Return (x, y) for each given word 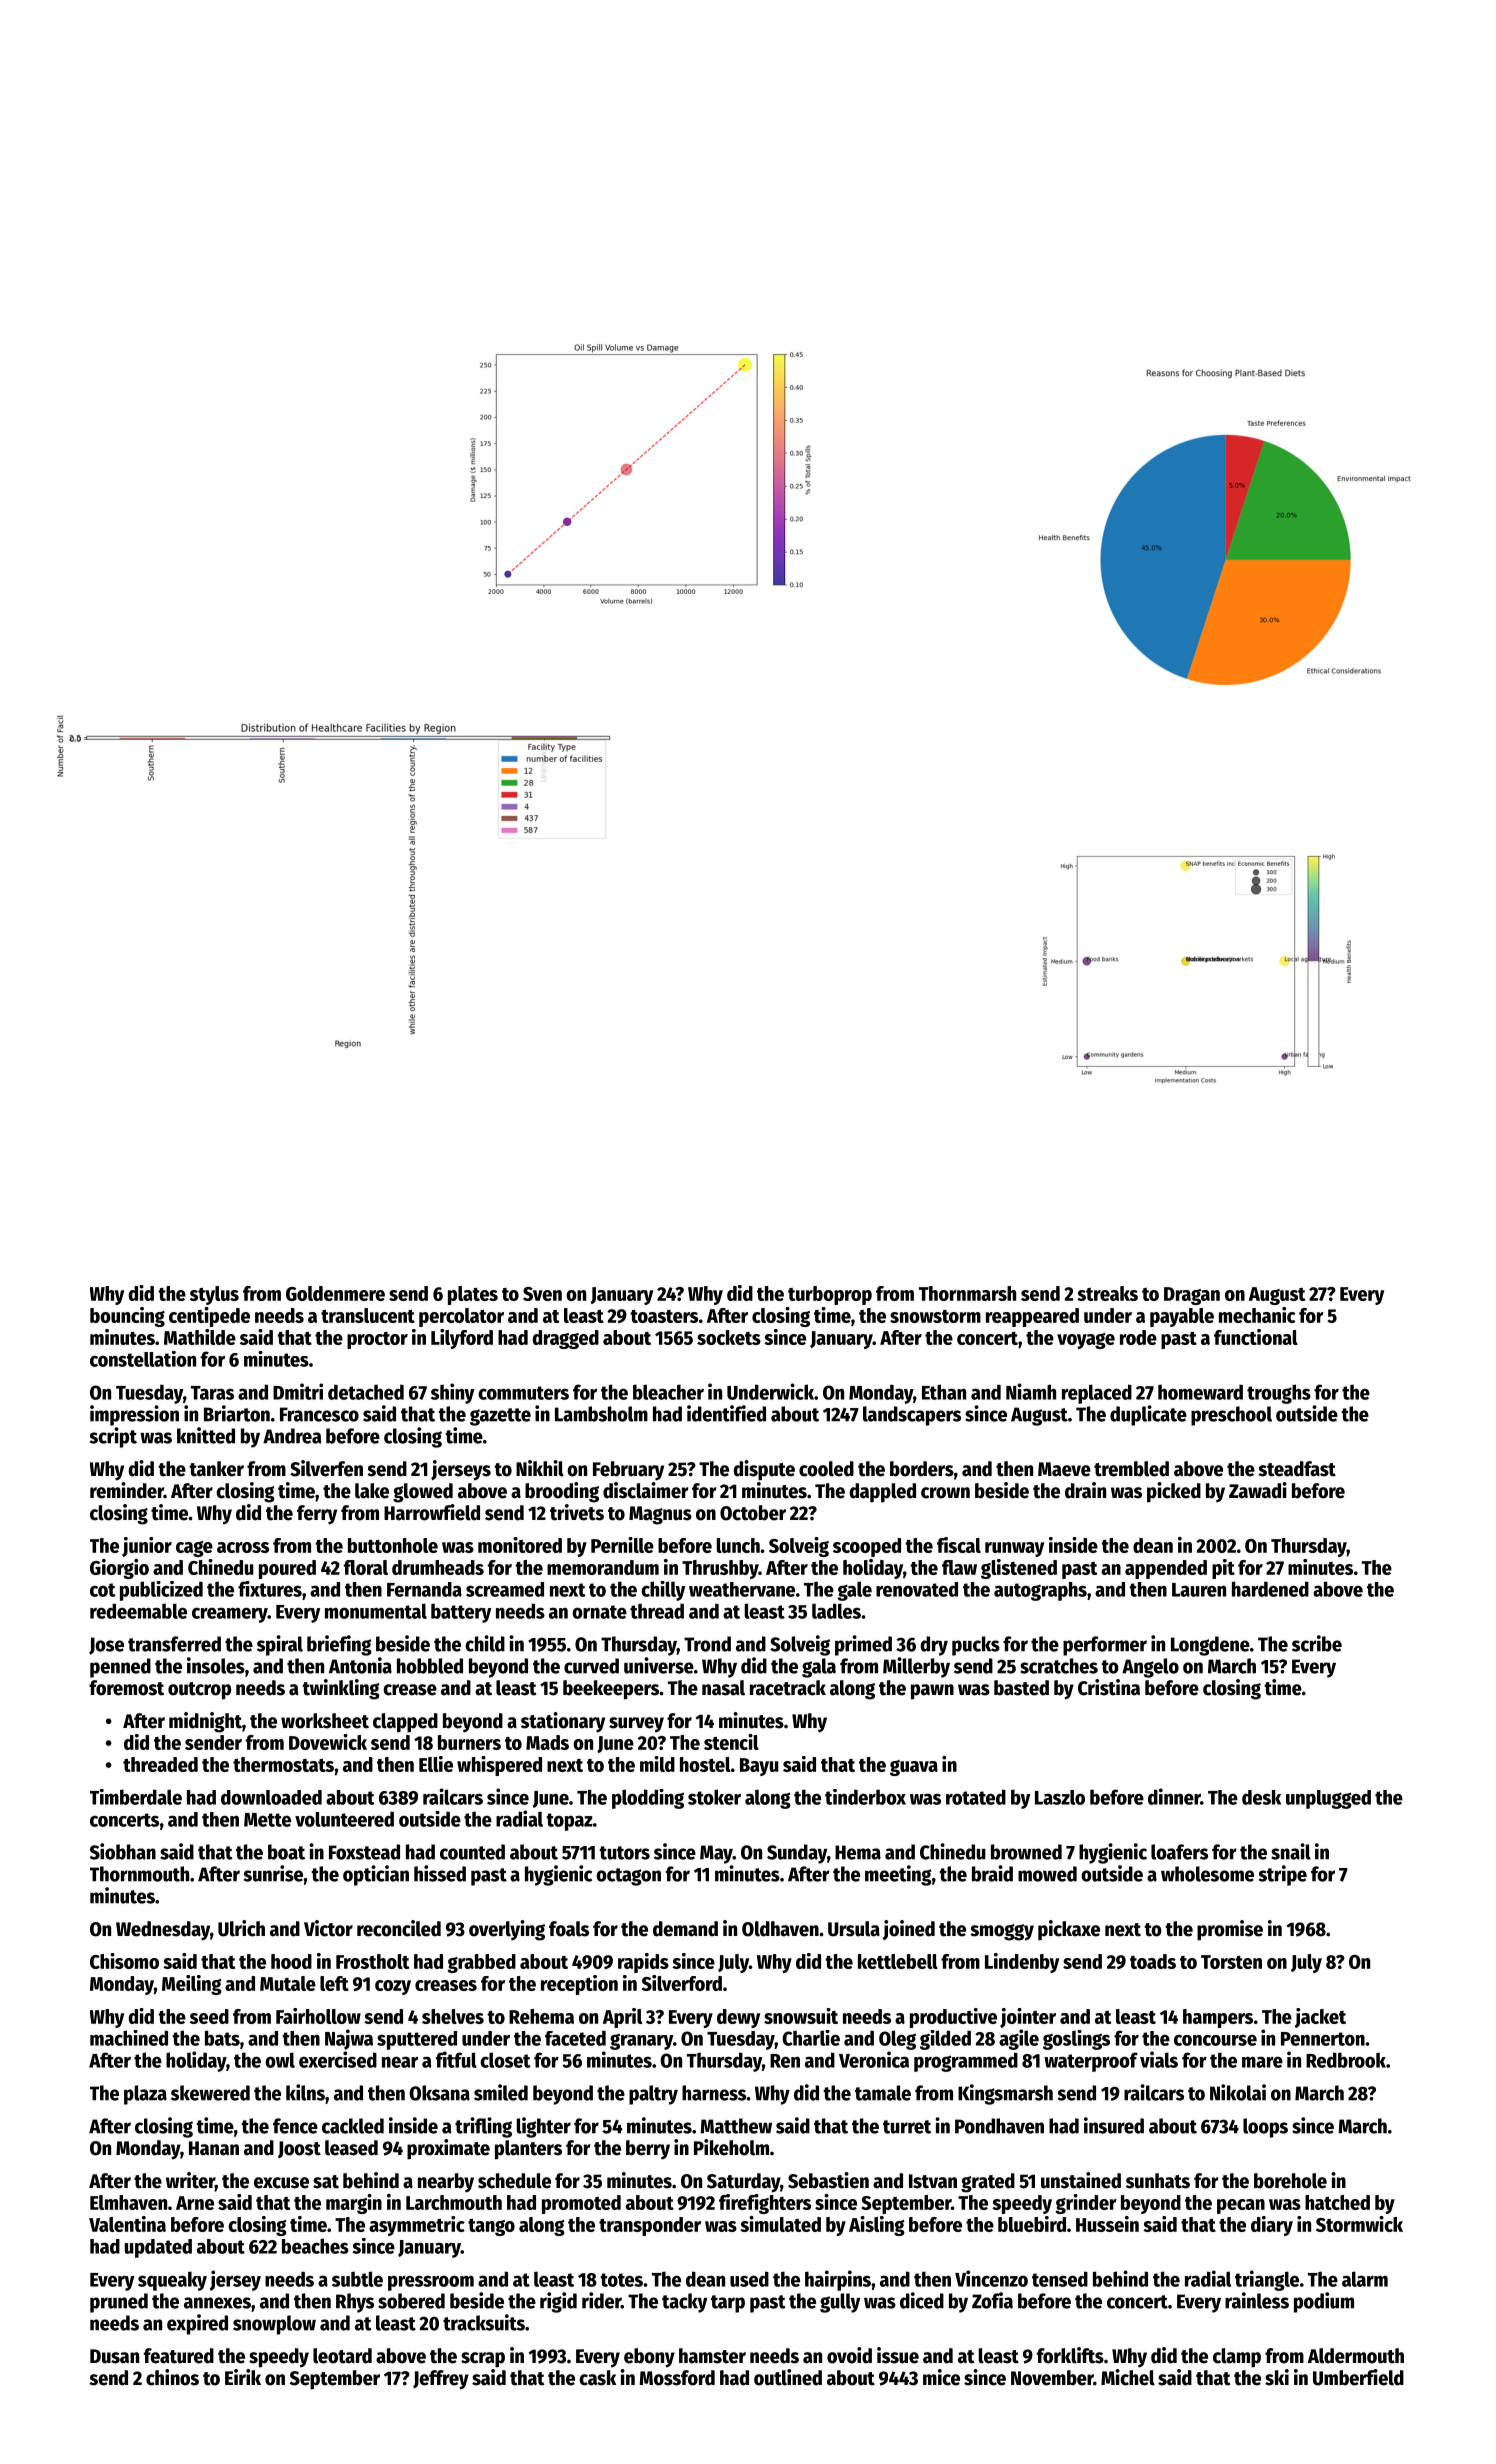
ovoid (849, 2355)
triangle (1267, 2280)
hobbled (430, 1666)
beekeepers (611, 1690)
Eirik (243, 2377)
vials (1159, 2059)
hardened (1270, 1589)
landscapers (912, 1416)
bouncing (127, 1317)
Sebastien (828, 2180)
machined (129, 2038)
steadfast (1297, 1469)
